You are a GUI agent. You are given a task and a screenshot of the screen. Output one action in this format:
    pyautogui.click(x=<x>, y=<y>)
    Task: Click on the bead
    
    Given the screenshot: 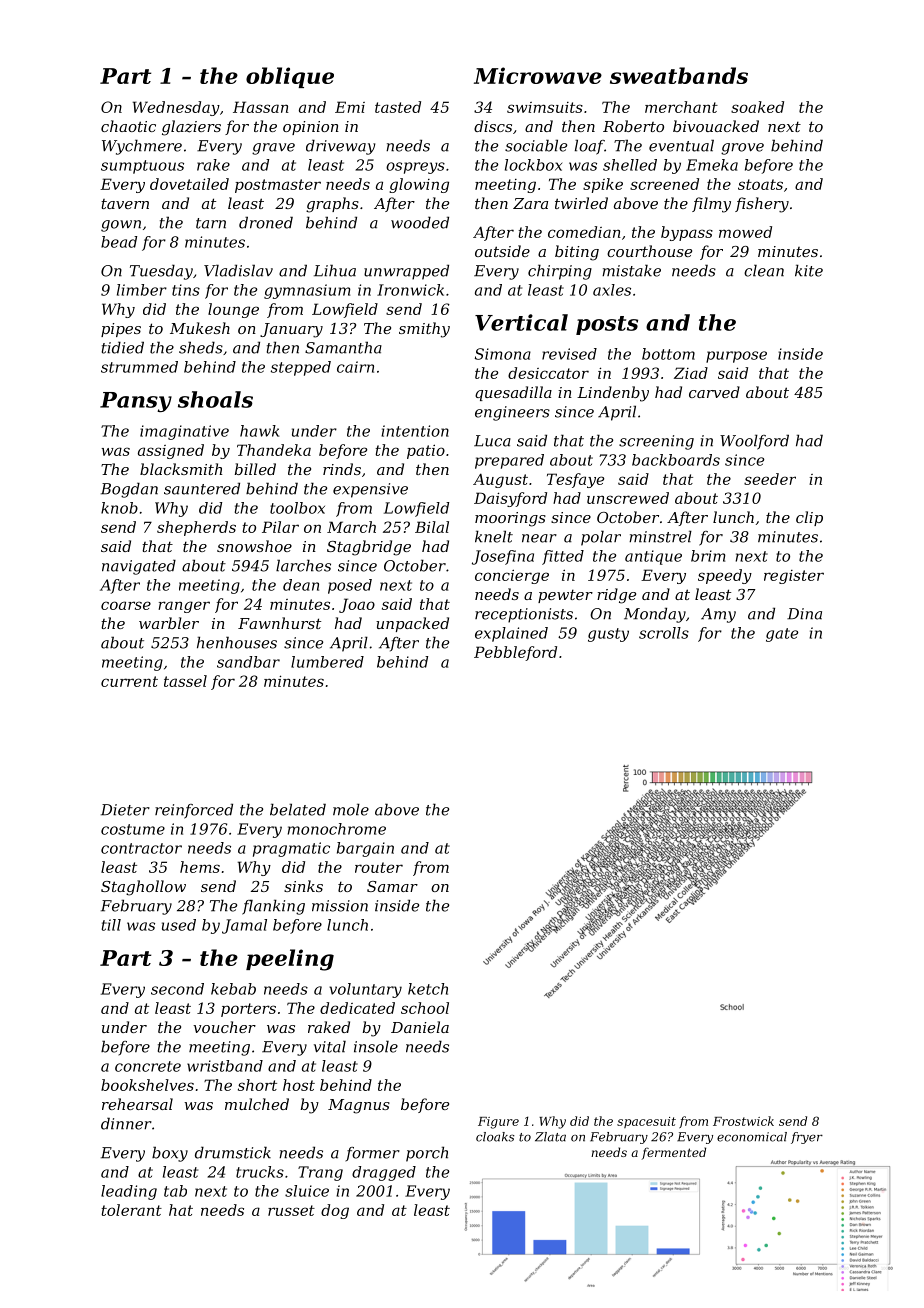 What is the action you would take?
    pyautogui.click(x=119, y=242)
